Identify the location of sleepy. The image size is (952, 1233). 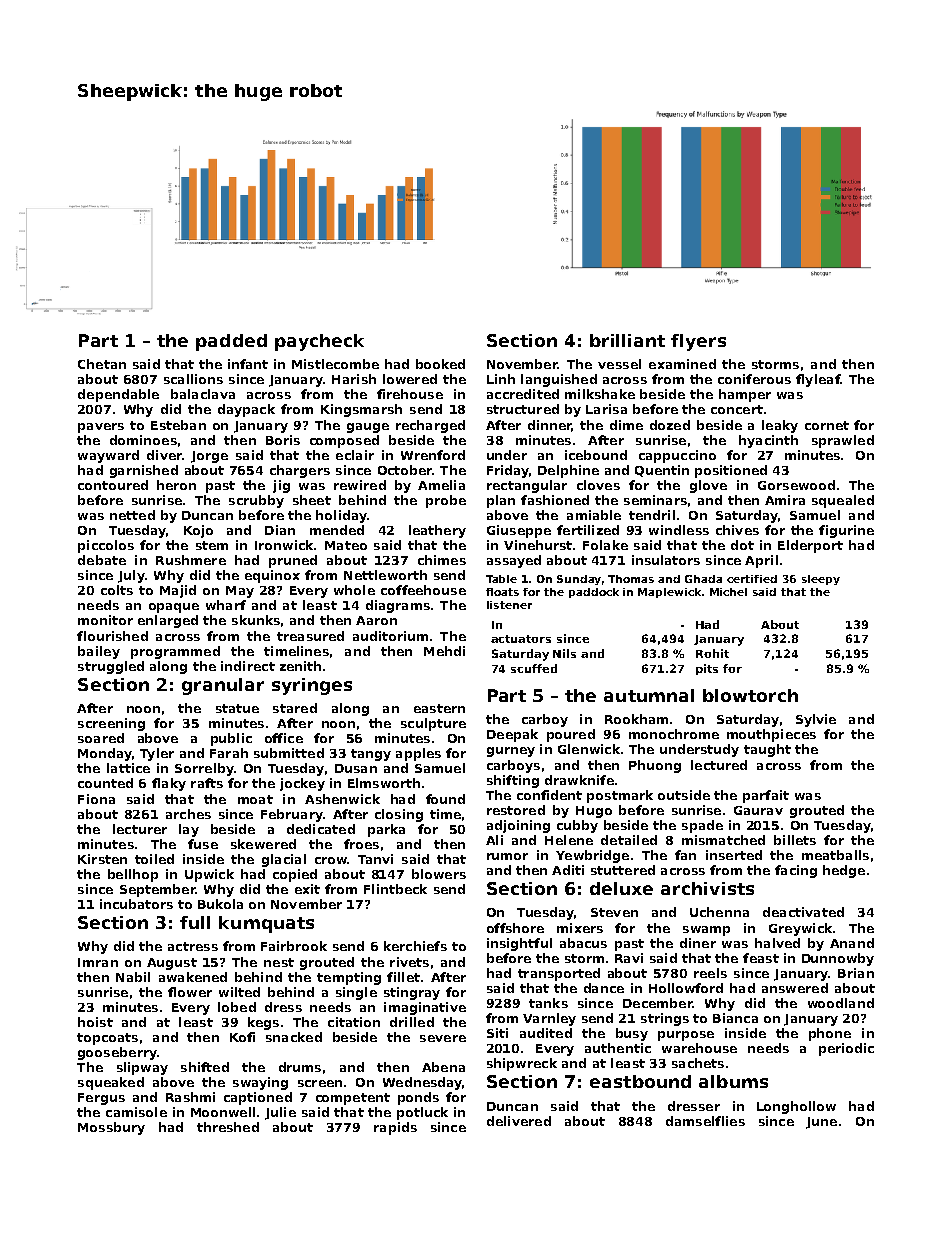
(821, 580).
